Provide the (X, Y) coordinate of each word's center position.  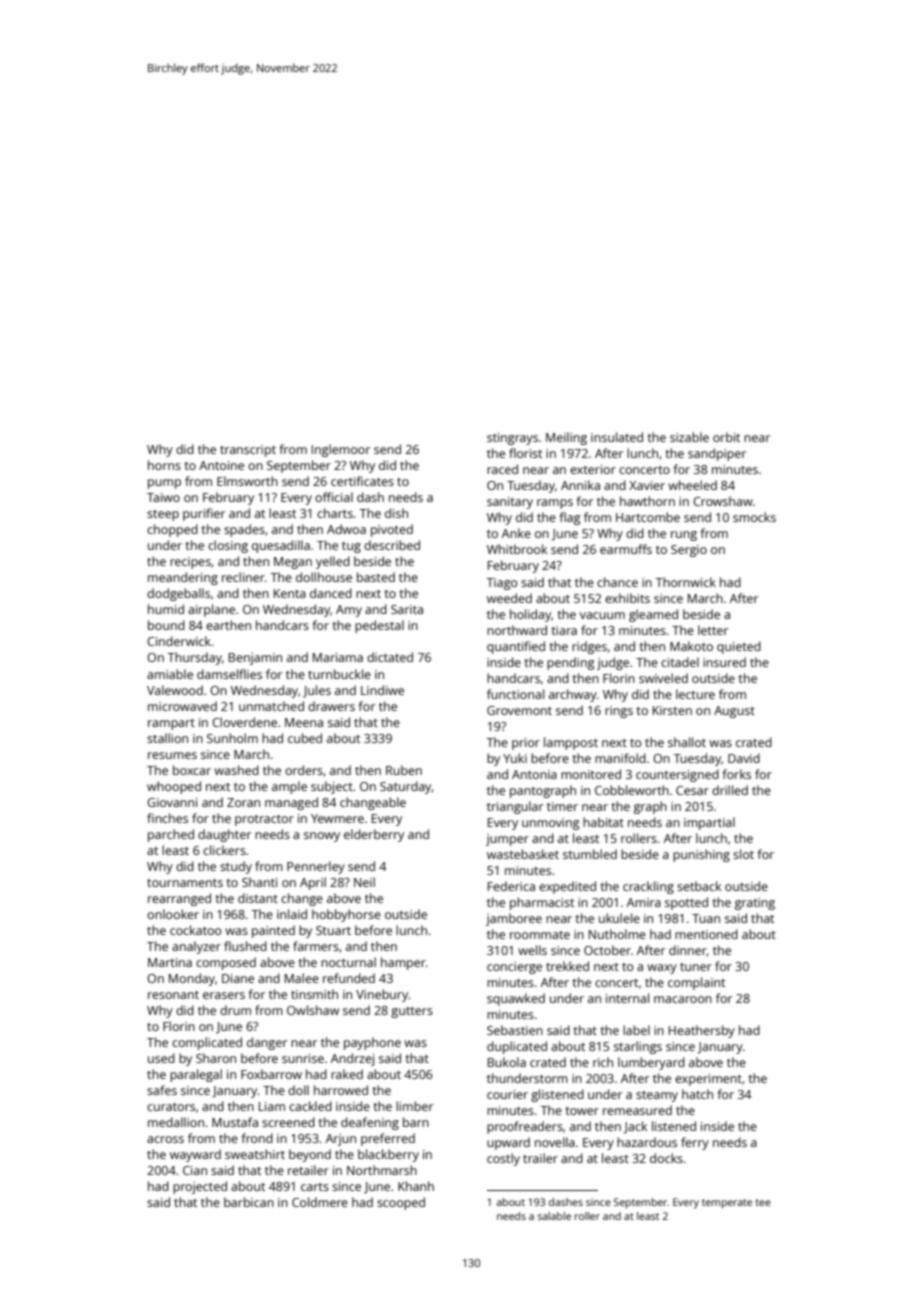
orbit (726, 437)
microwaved (182, 706)
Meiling (566, 438)
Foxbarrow (271, 1074)
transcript (248, 451)
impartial (709, 823)
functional (515, 694)
